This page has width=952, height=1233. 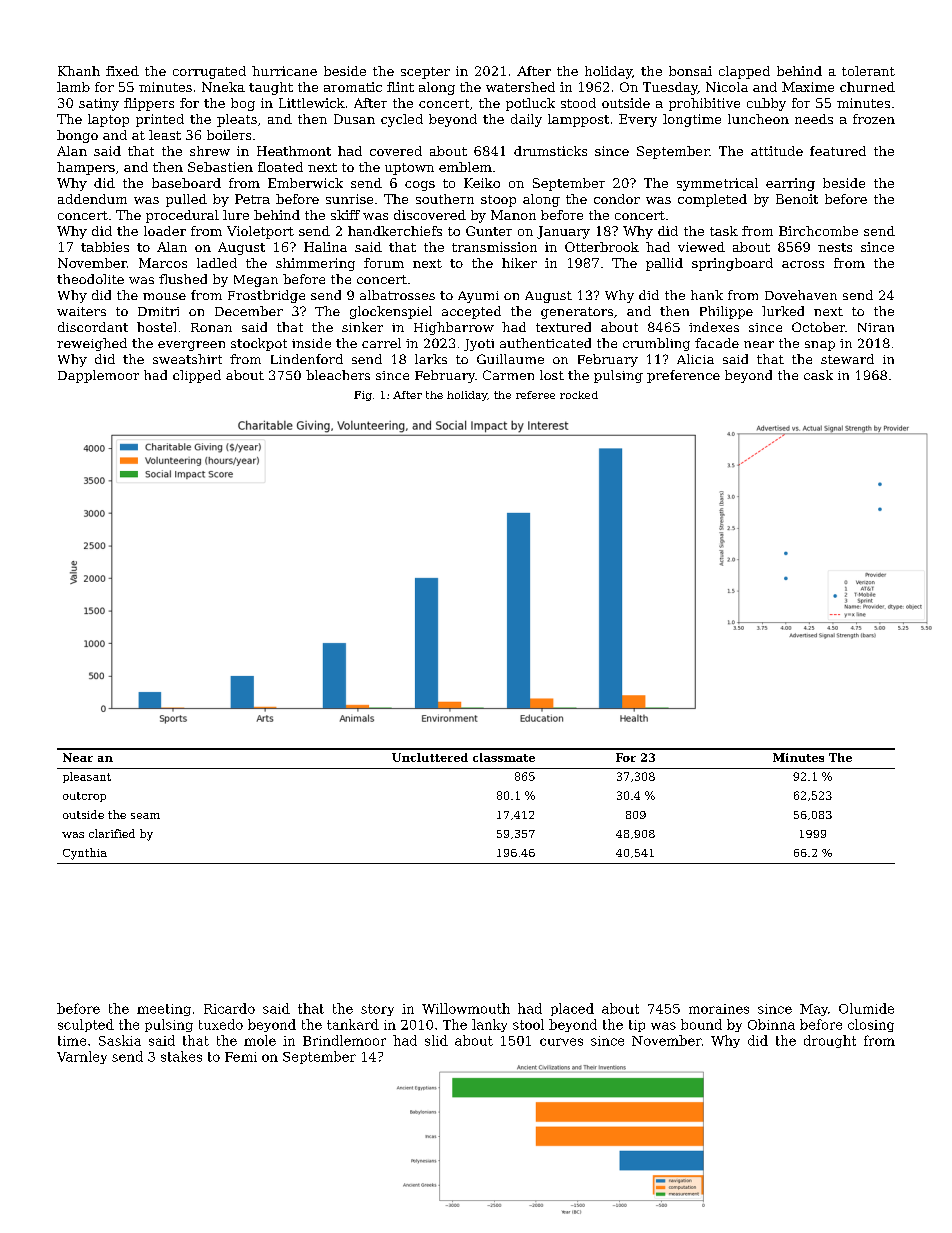 I want to click on steward, so click(x=847, y=359).
